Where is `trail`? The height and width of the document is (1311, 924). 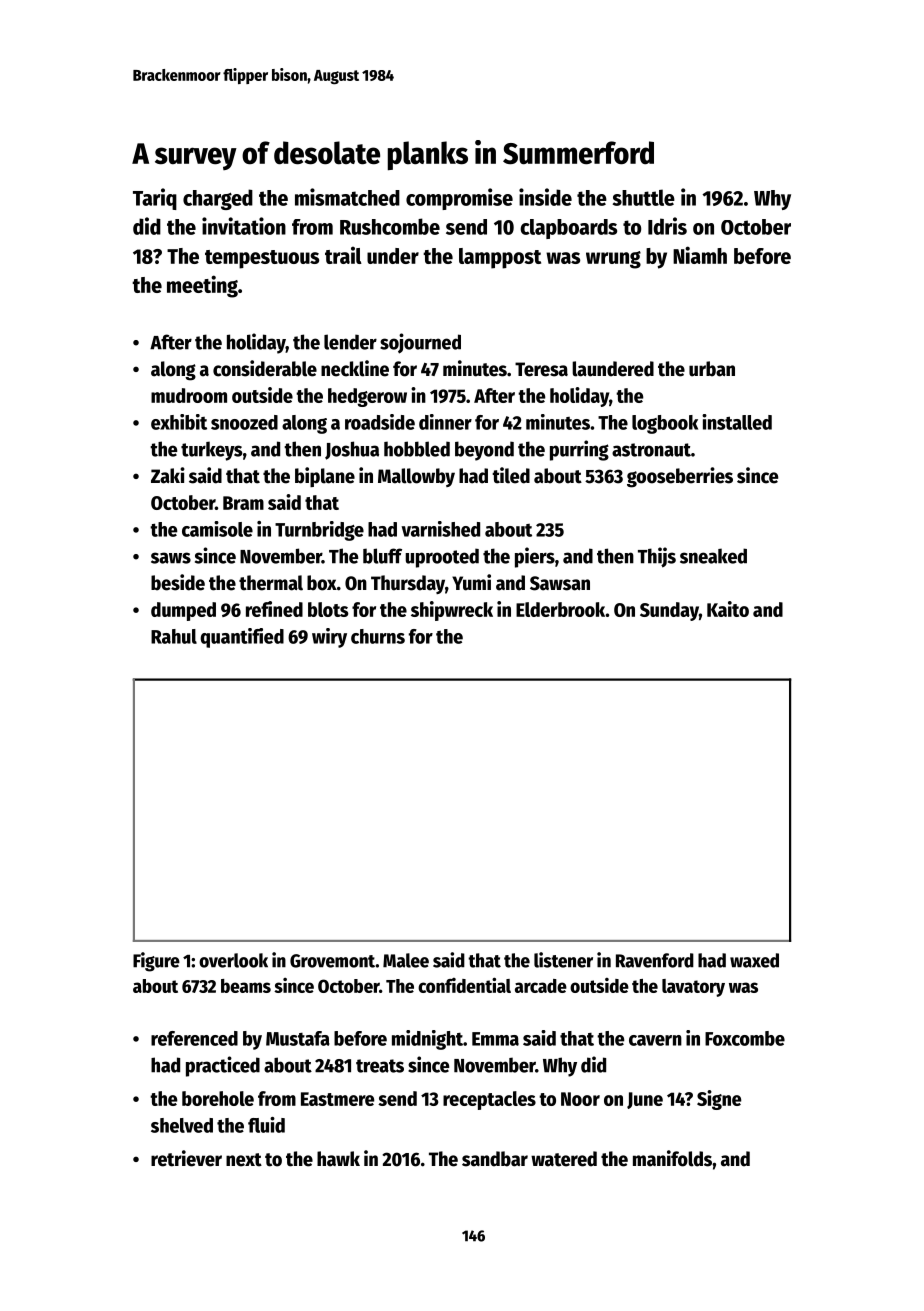 trail is located at coordinates (343, 255).
